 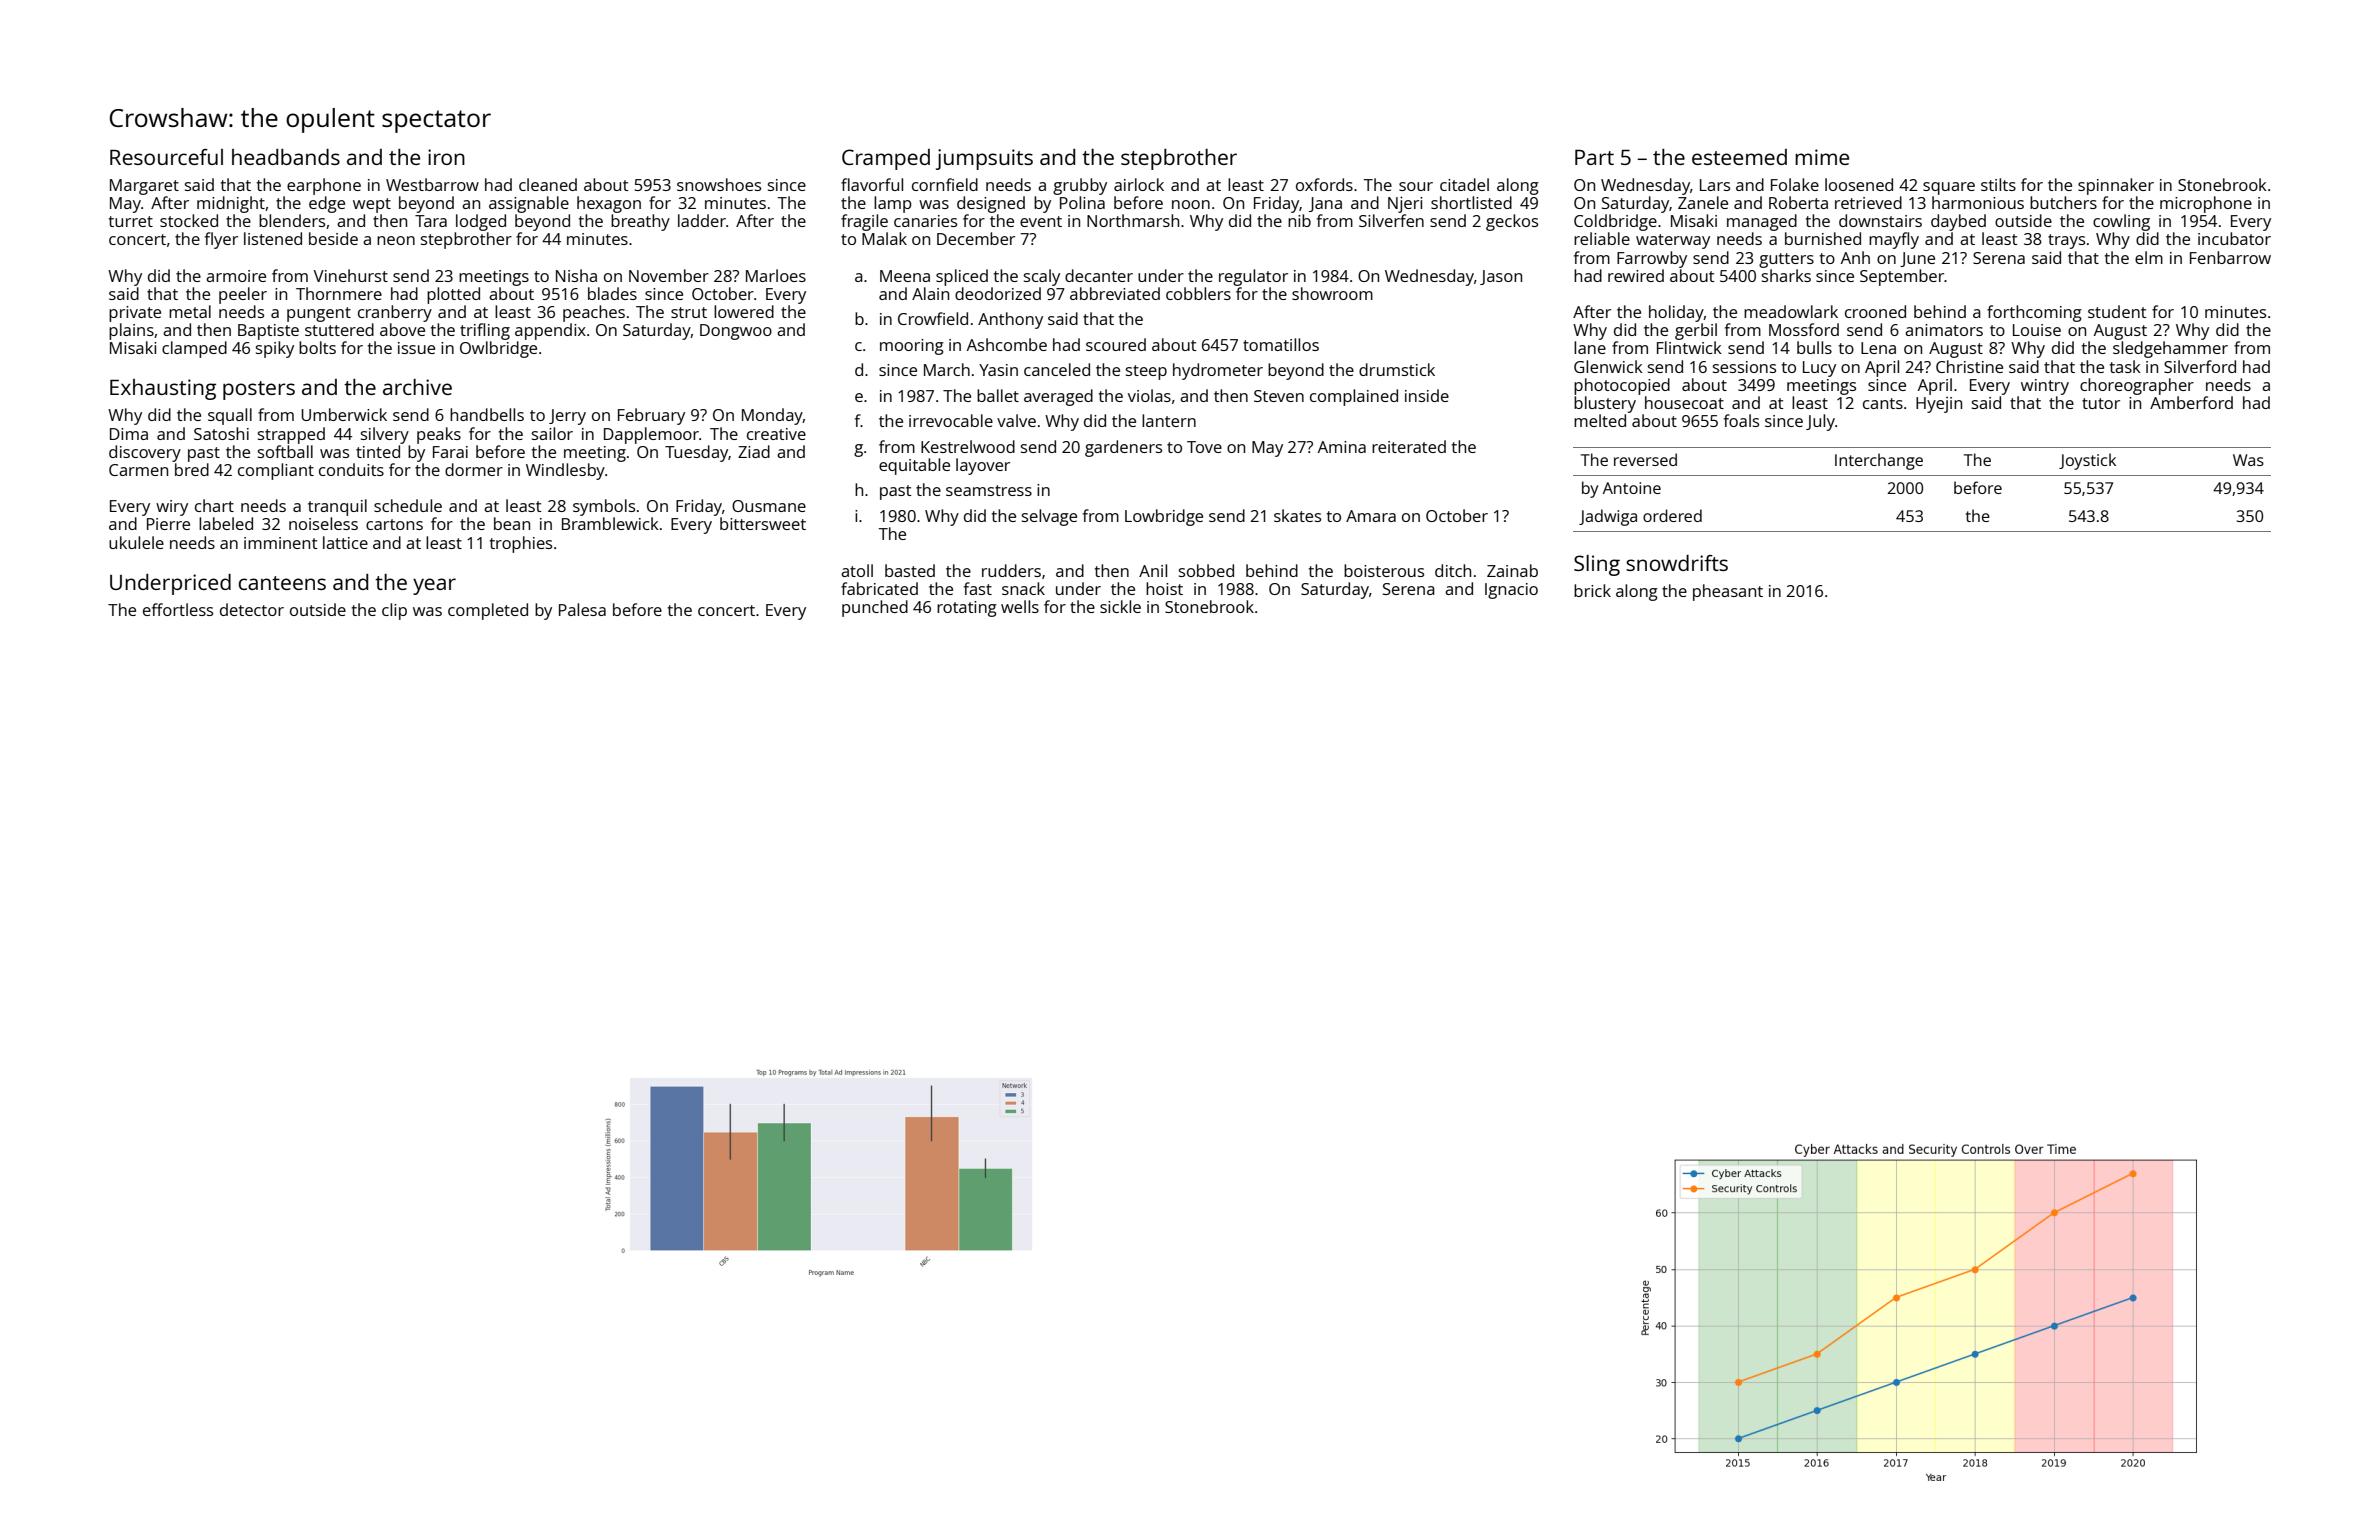 What do you see at coordinates (1883, 403) in the screenshot?
I see `cants` at bounding box center [1883, 403].
